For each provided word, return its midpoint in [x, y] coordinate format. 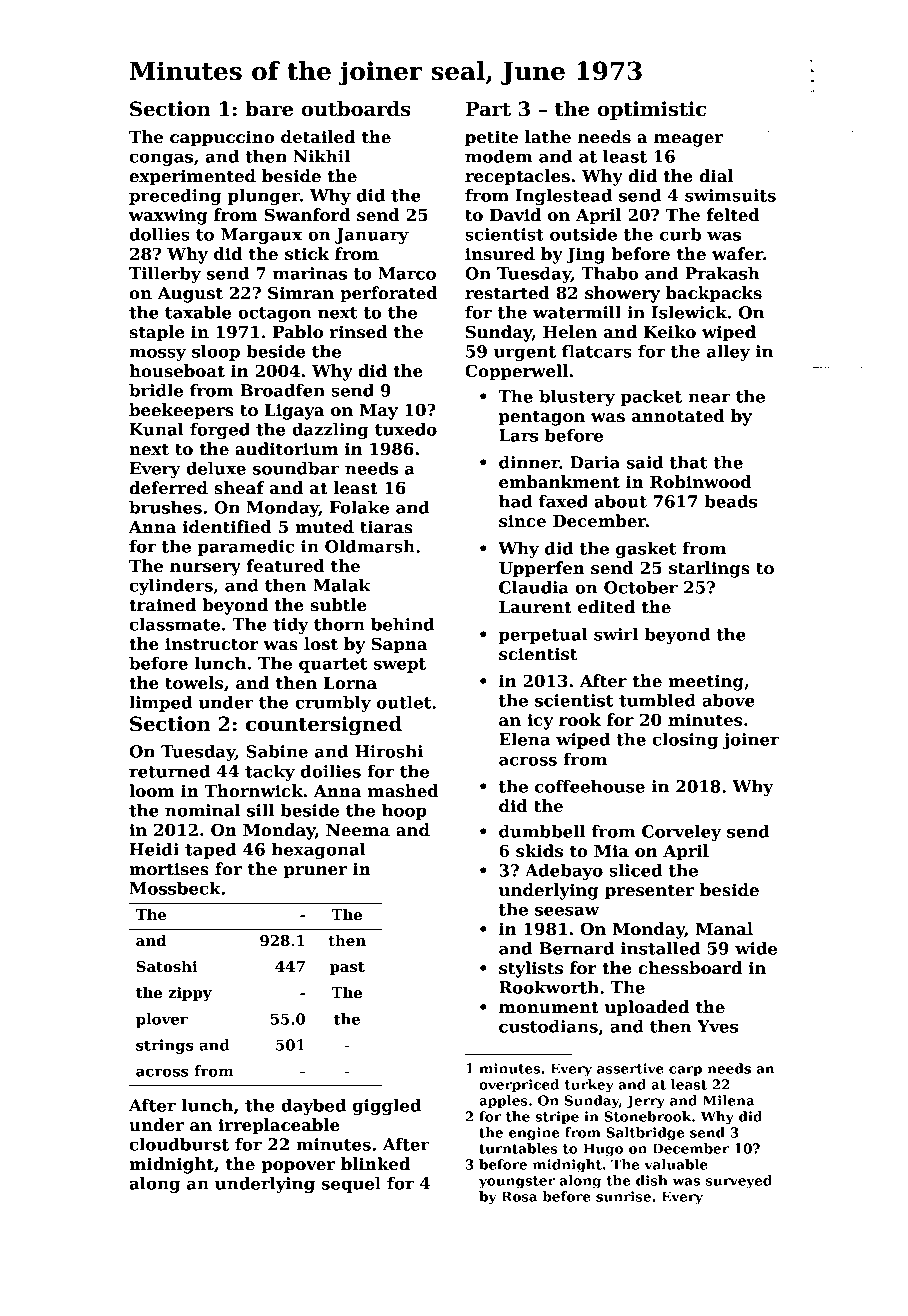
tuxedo [406, 429]
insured [500, 254]
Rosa [519, 1196]
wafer [737, 254]
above [728, 700]
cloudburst [179, 1144]
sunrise [623, 1196]
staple [156, 333]
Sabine [277, 751]
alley [728, 353]
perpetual [543, 636]
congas [161, 159]
